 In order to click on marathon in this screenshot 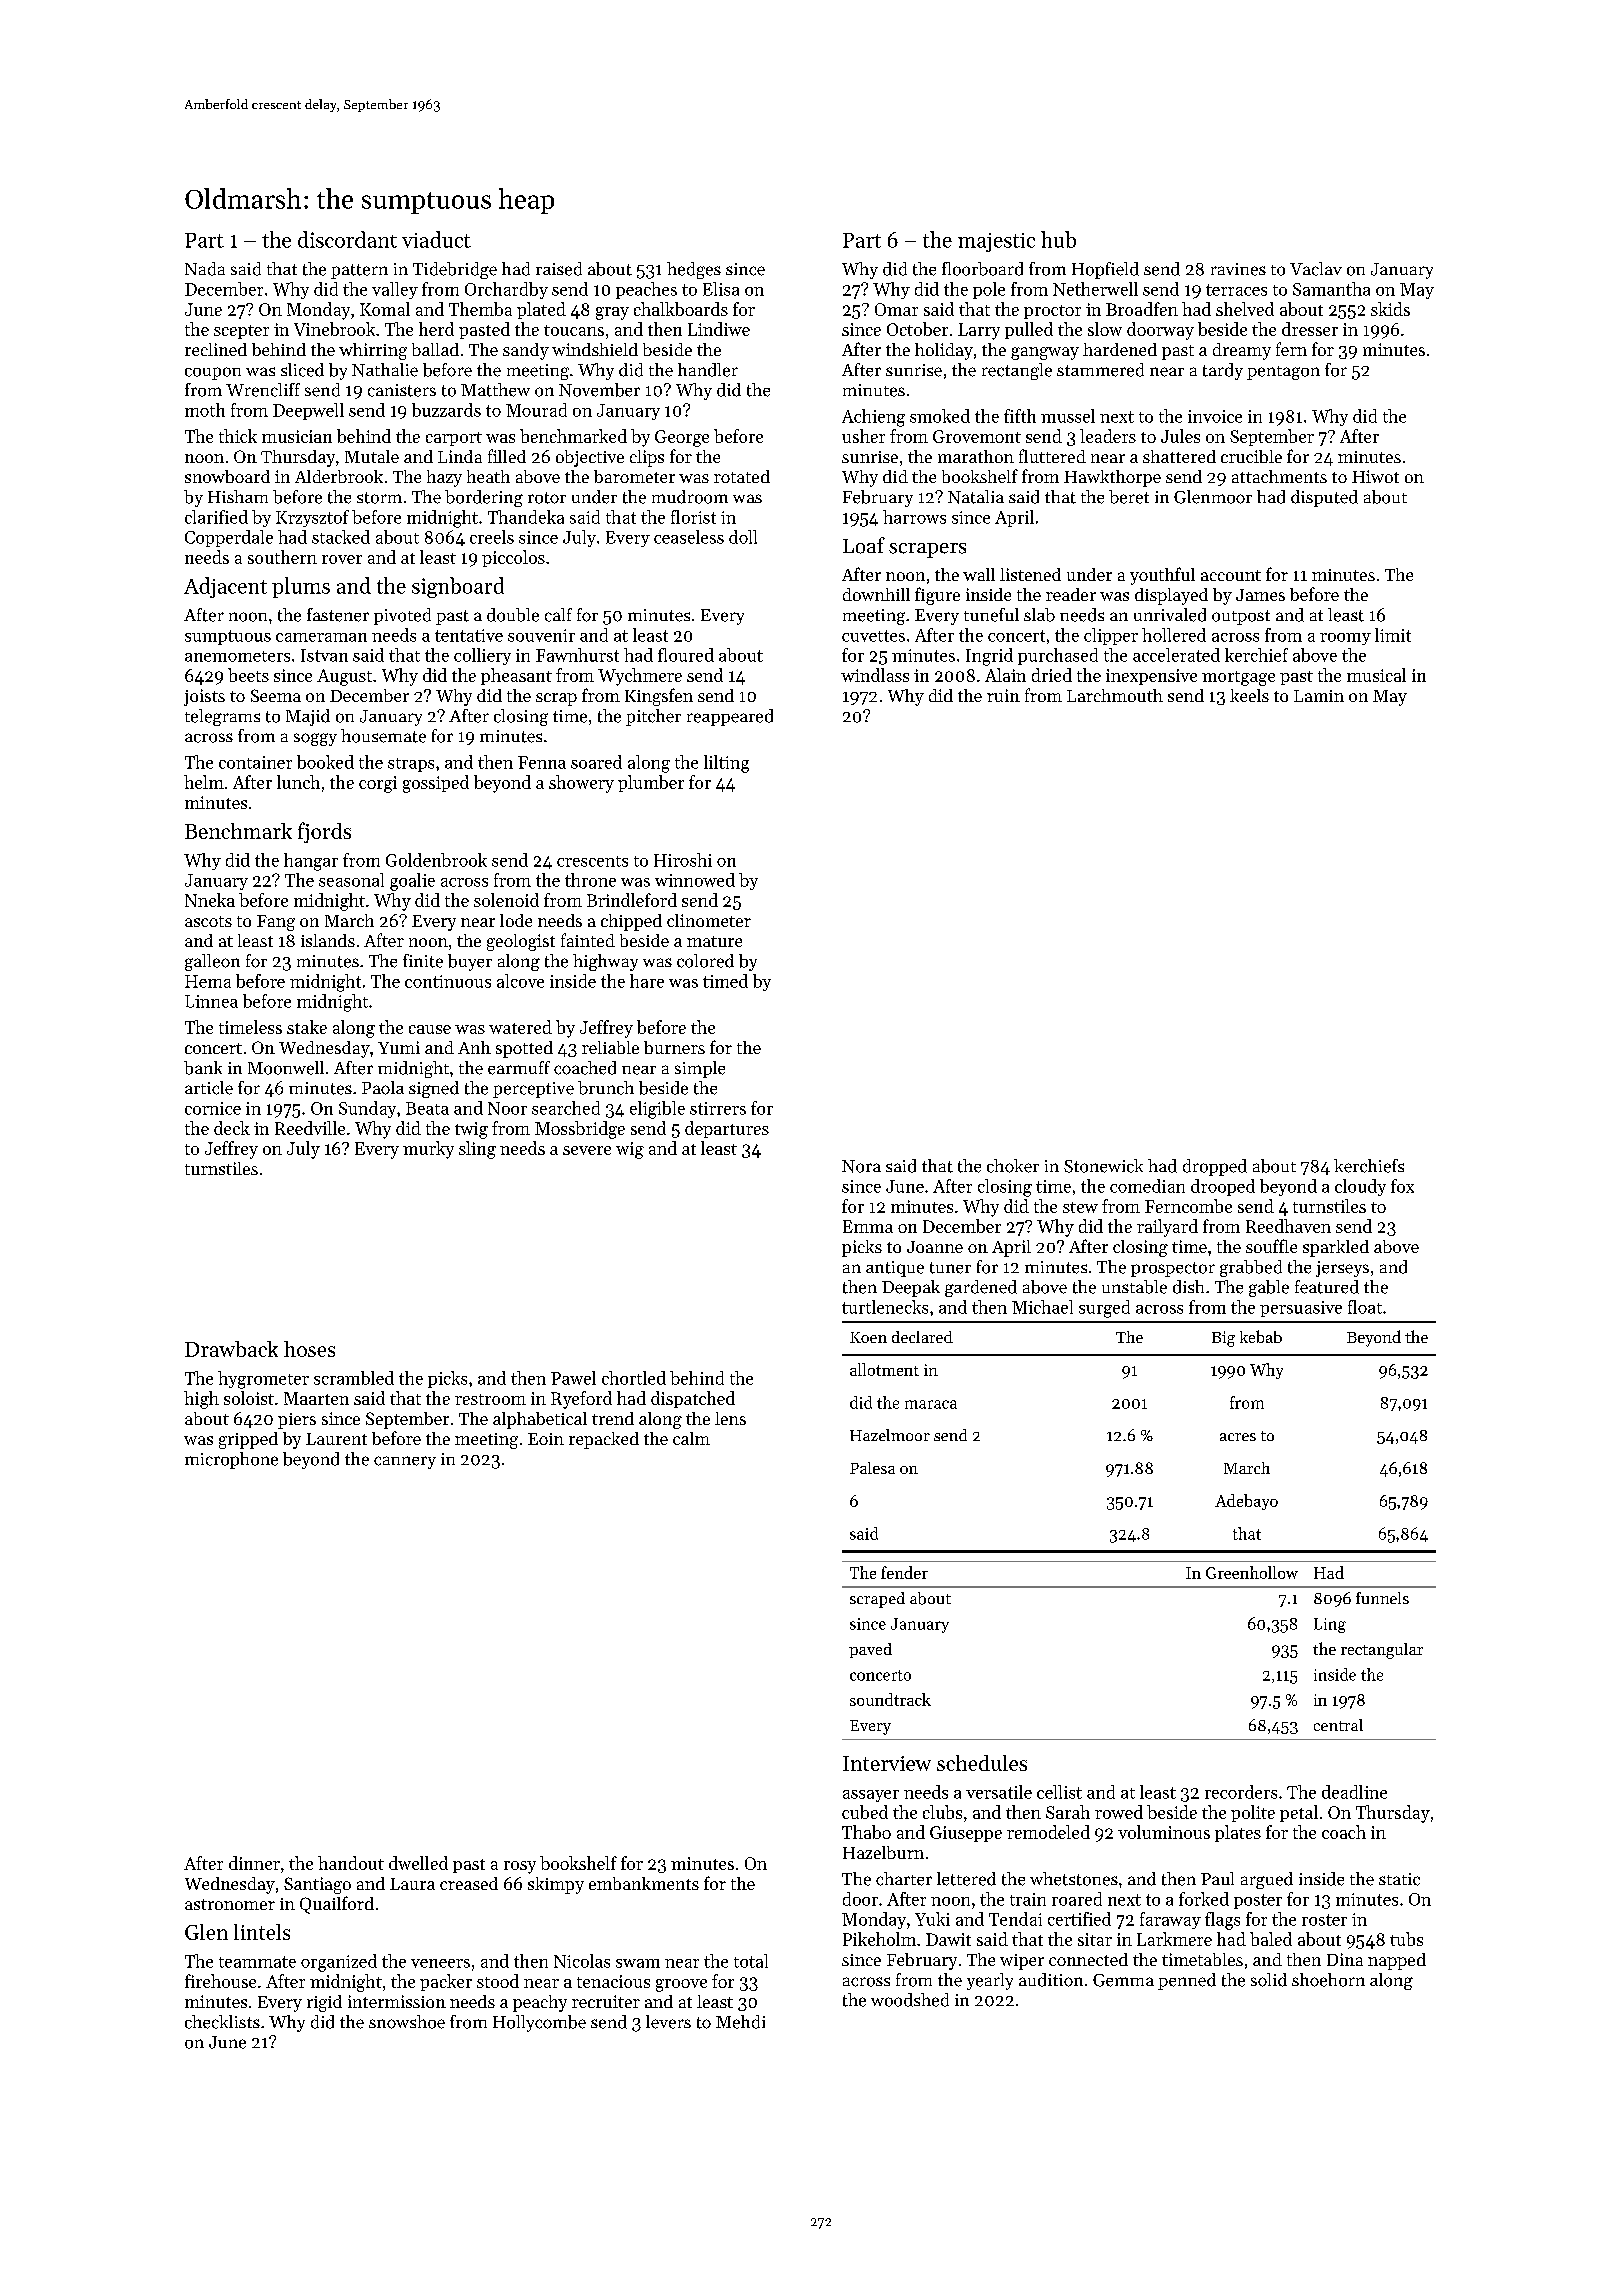, I will do `click(976, 456)`.
